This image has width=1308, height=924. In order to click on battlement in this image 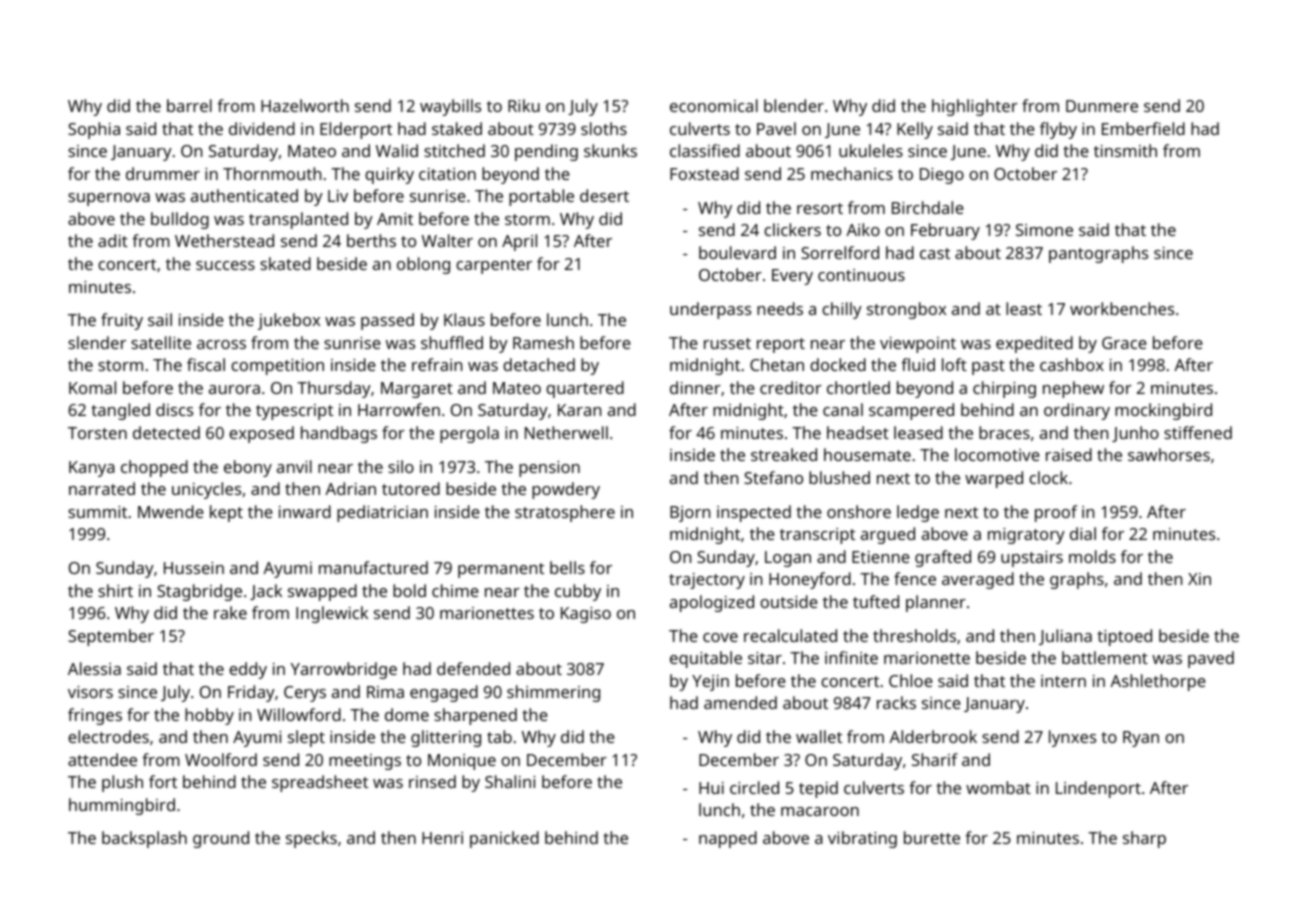, I will do `click(1105, 657)`.
